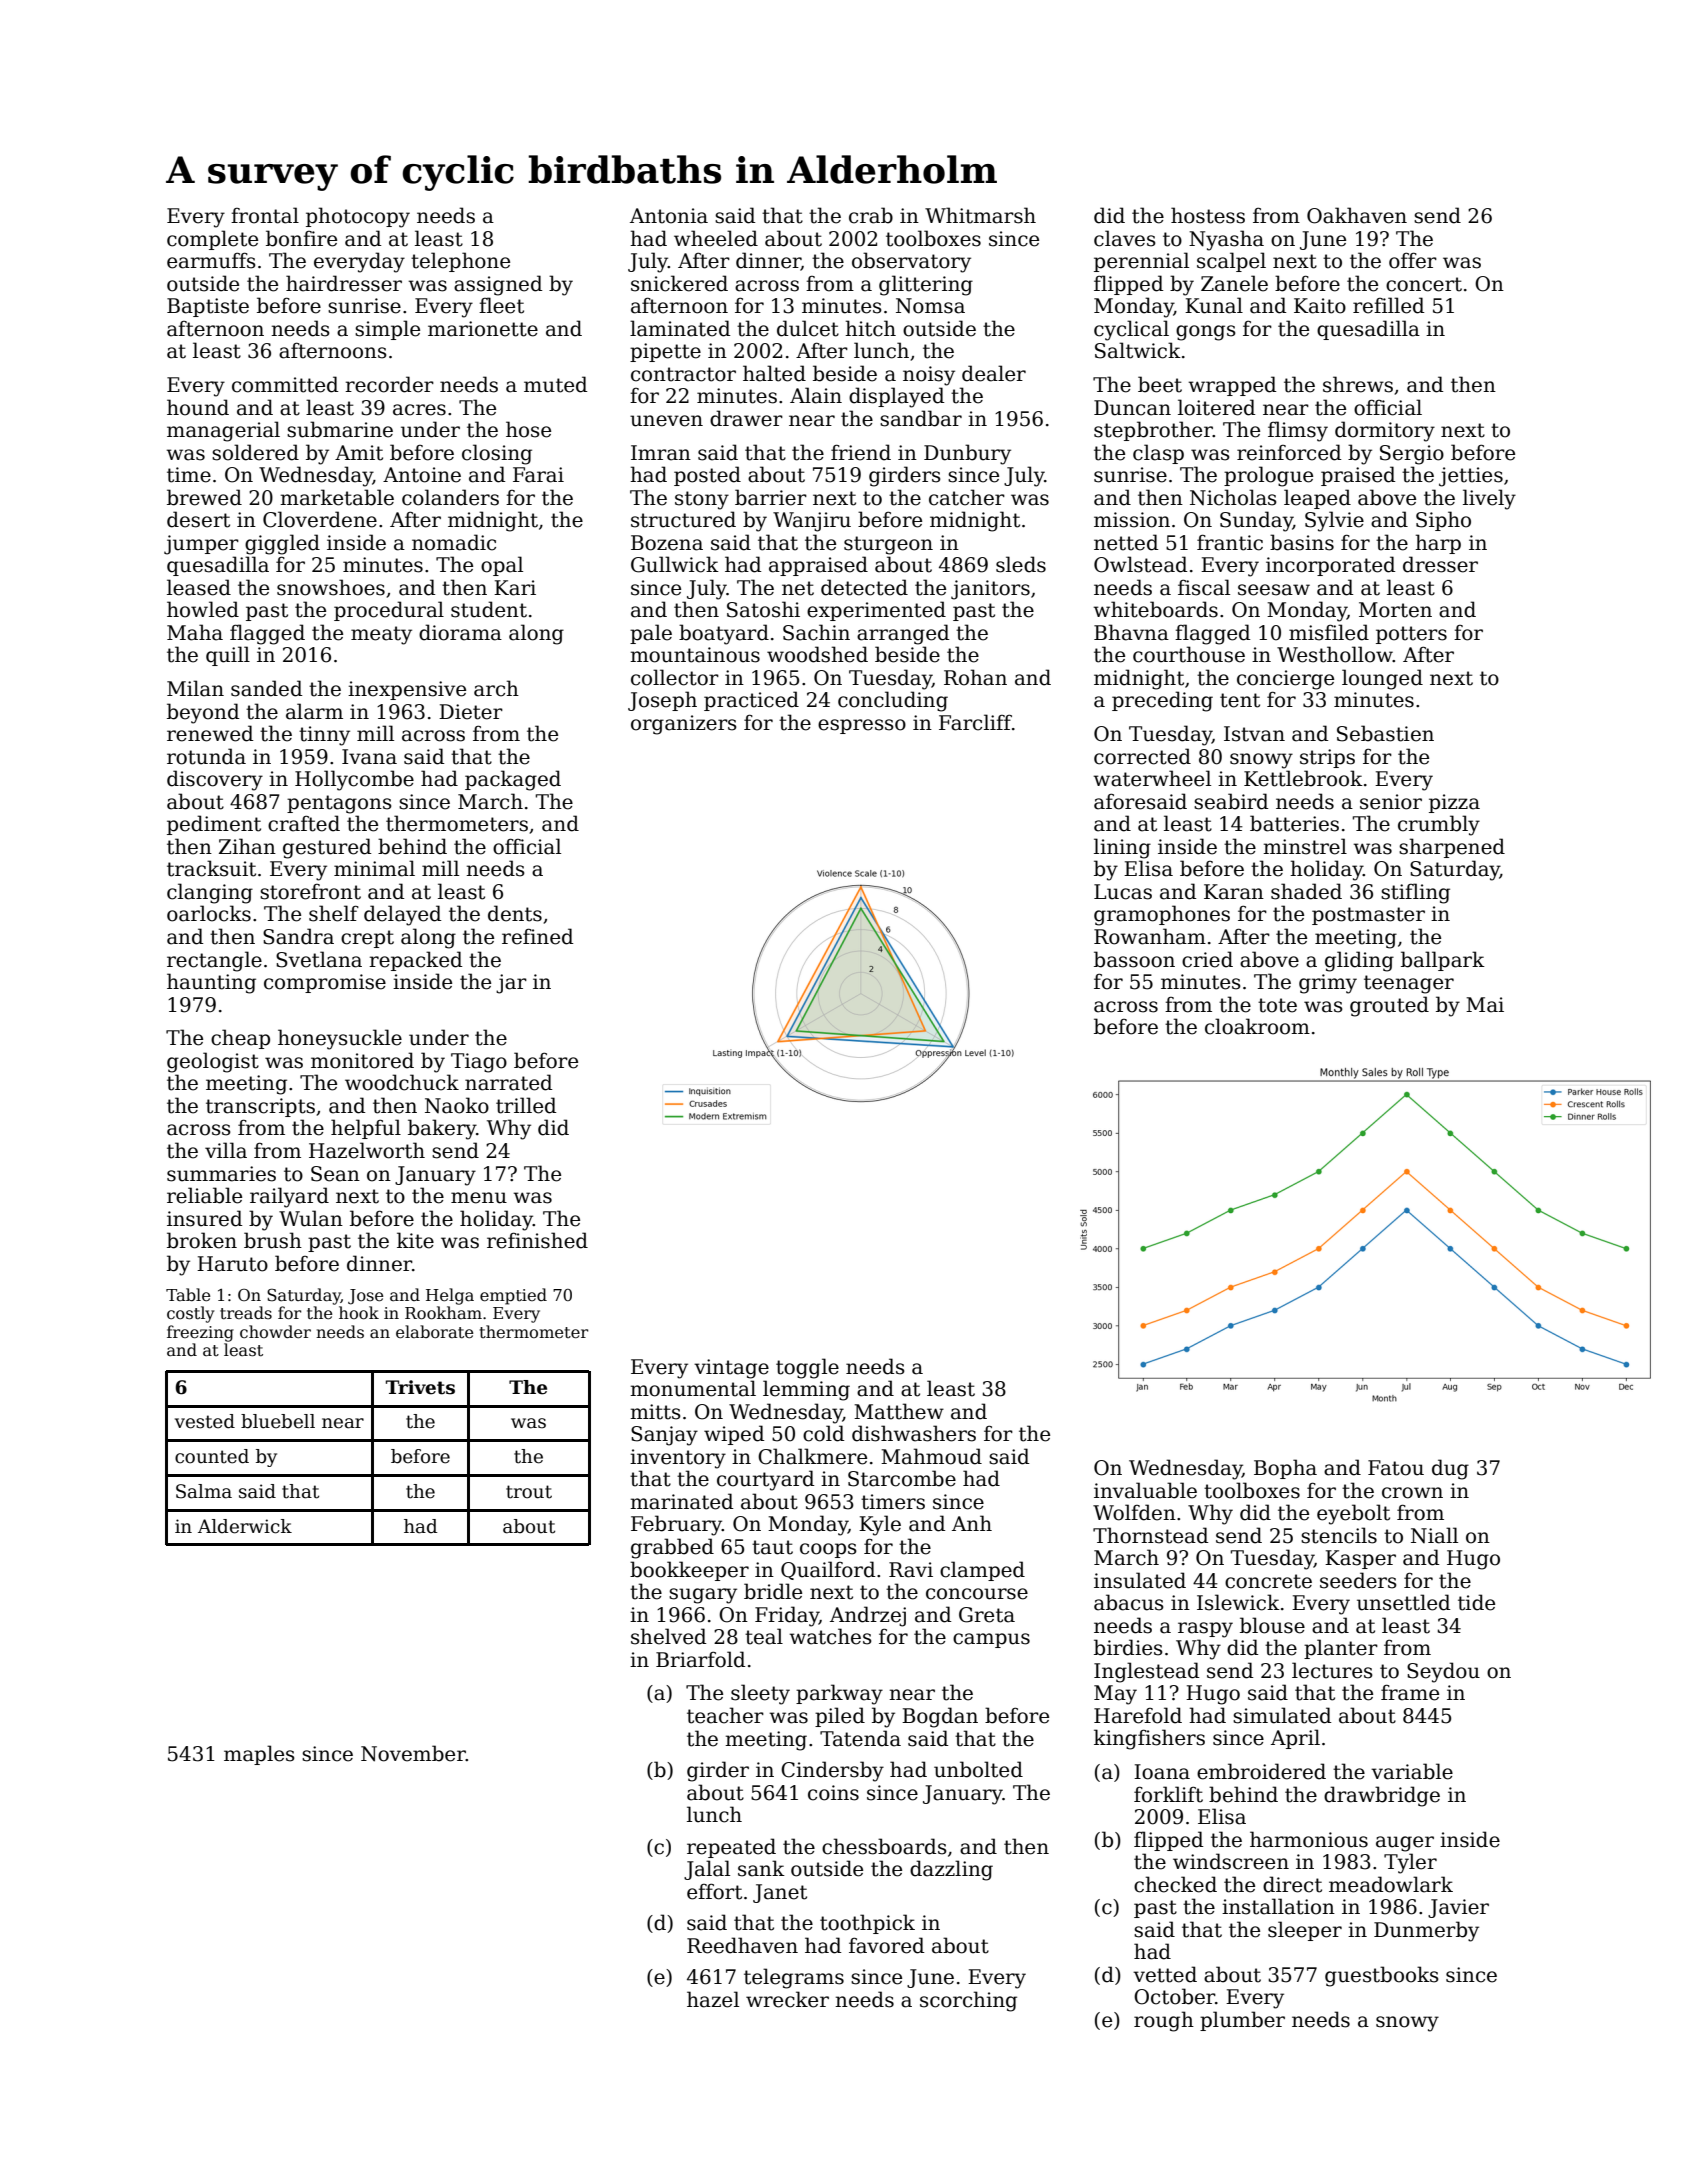 This screenshot has height=2178, width=1683. Describe the element at coordinates (513, 780) in the screenshot. I see `packaged` at that location.
